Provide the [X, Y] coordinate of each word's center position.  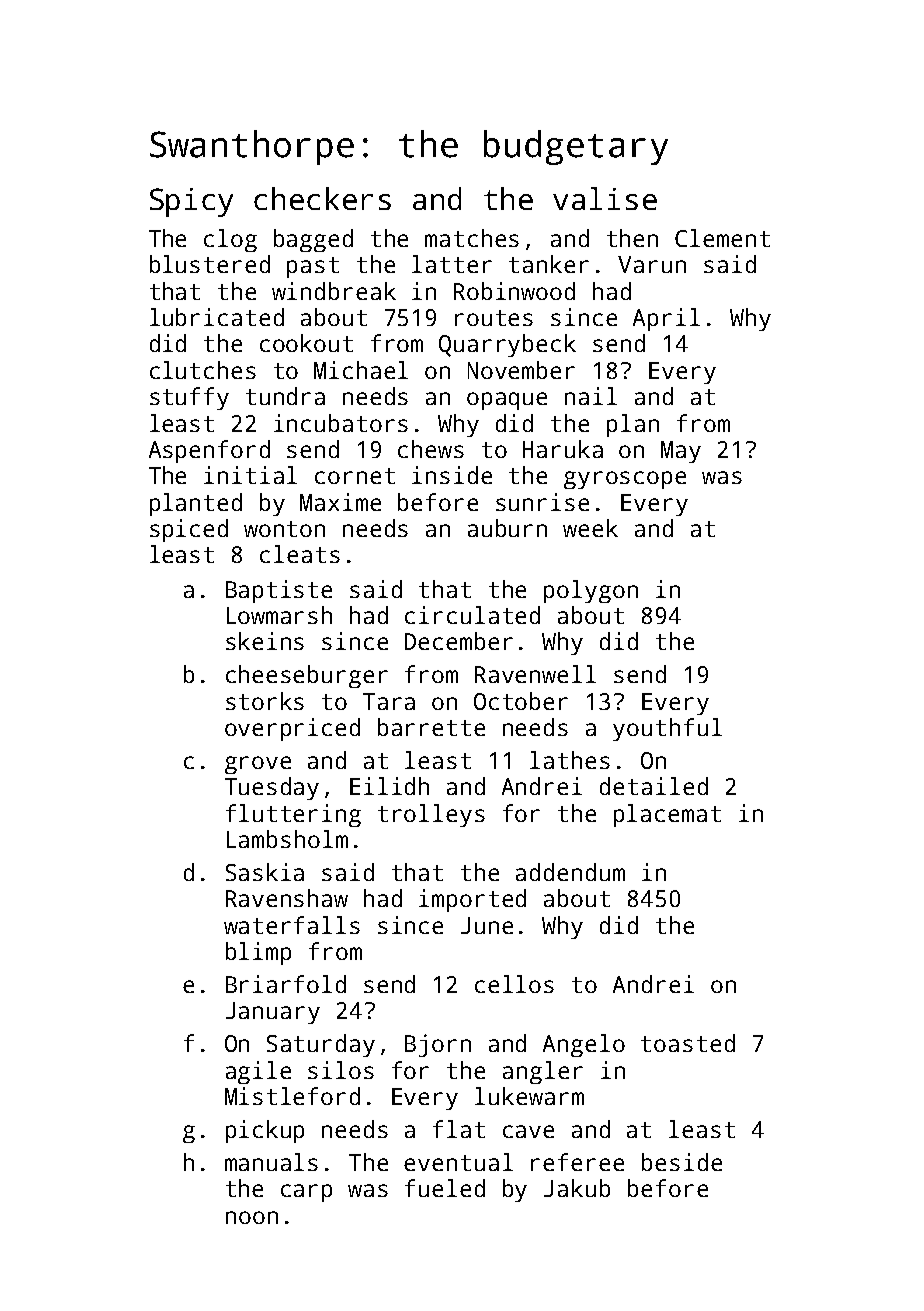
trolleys [431, 815]
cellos [514, 984]
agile [258, 1072]
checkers [322, 198]
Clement [722, 238]
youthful [667, 729]
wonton [284, 529]
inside [452, 475]
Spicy [191, 202]
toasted [688, 1043]
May [681, 452]
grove [258, 765]
